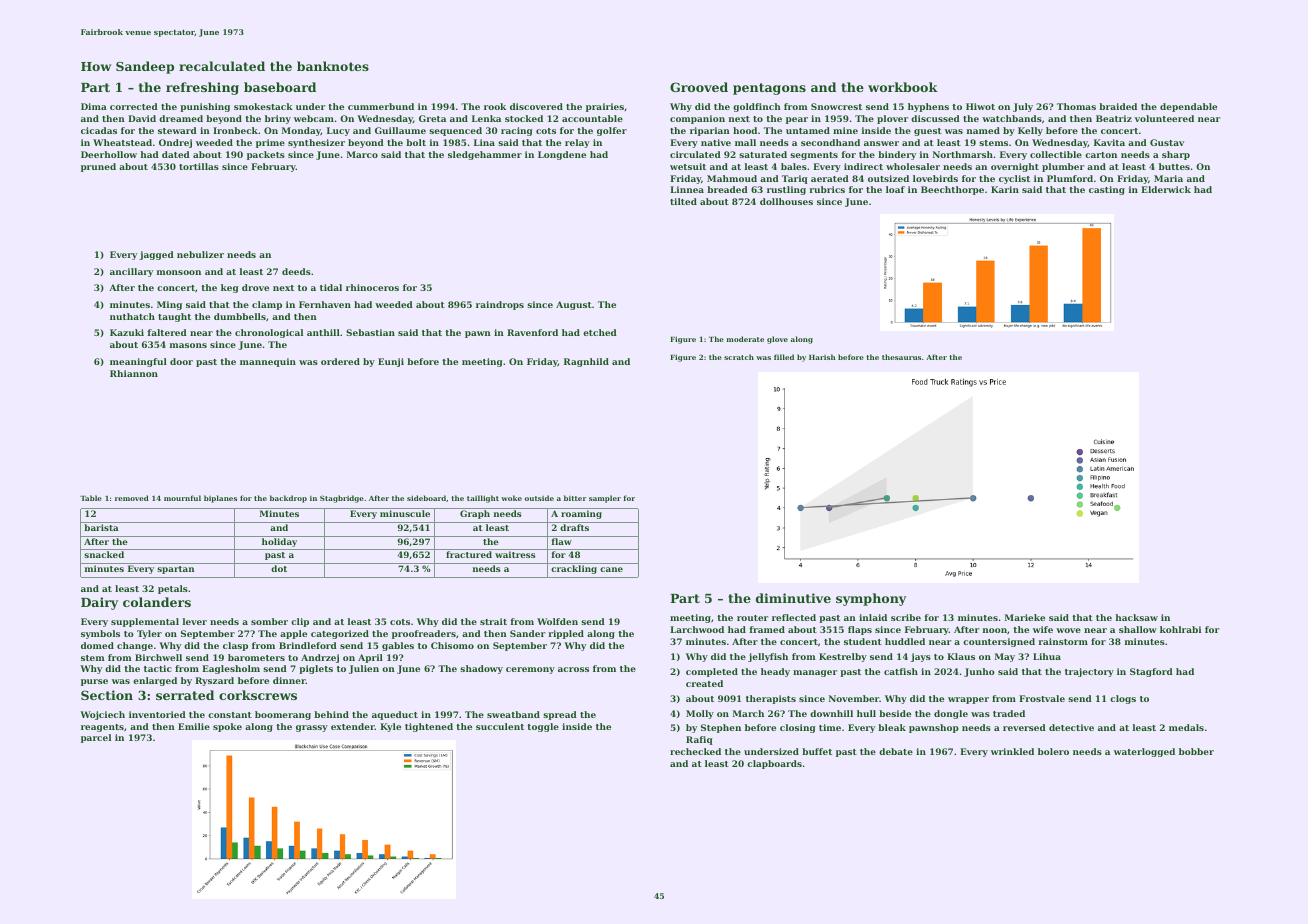 The width and height of the screenshot is (1308, 924). I want to click on Grooved, so click(699, 87).
